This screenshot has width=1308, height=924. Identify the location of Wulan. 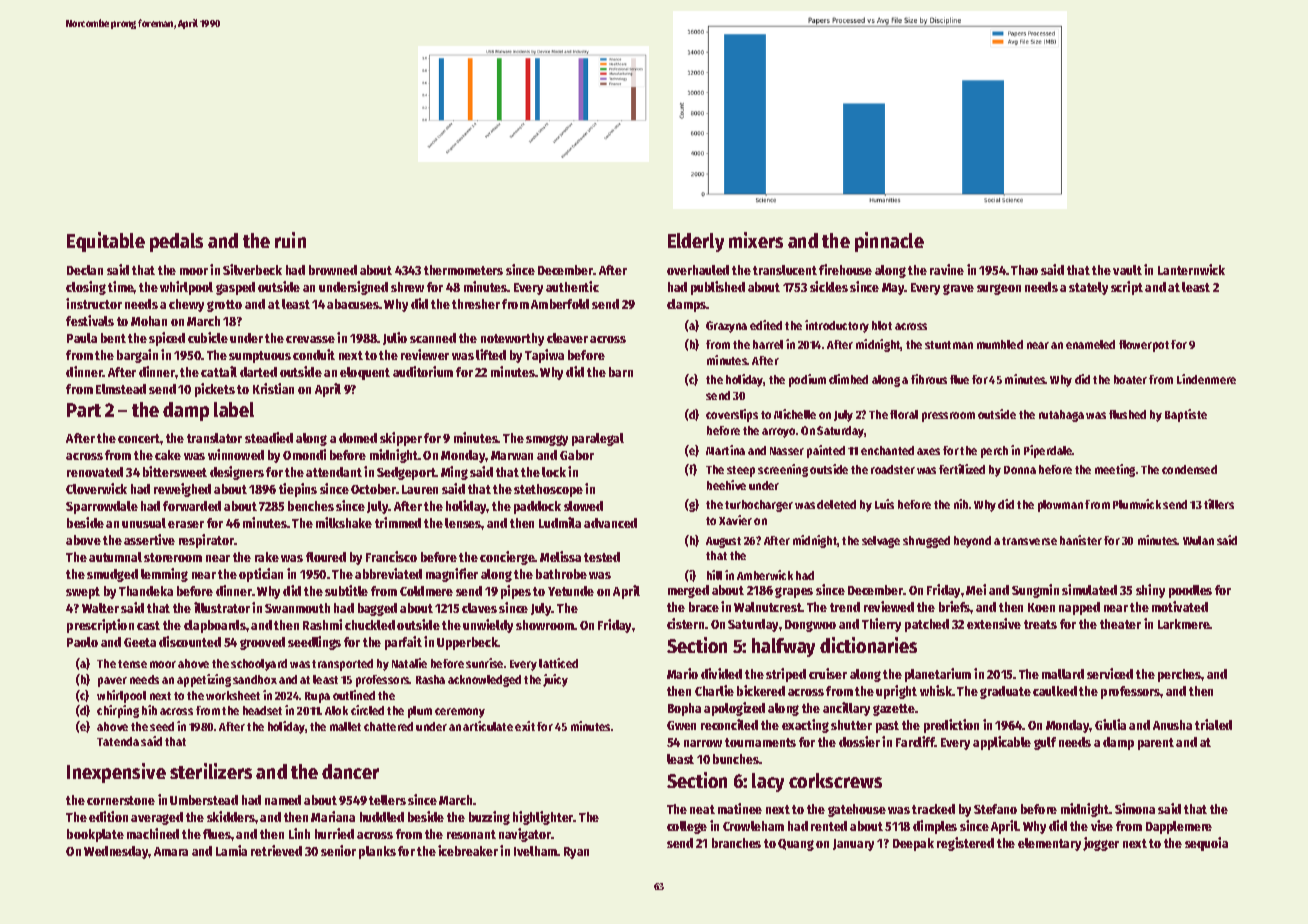
(1198, 540).
